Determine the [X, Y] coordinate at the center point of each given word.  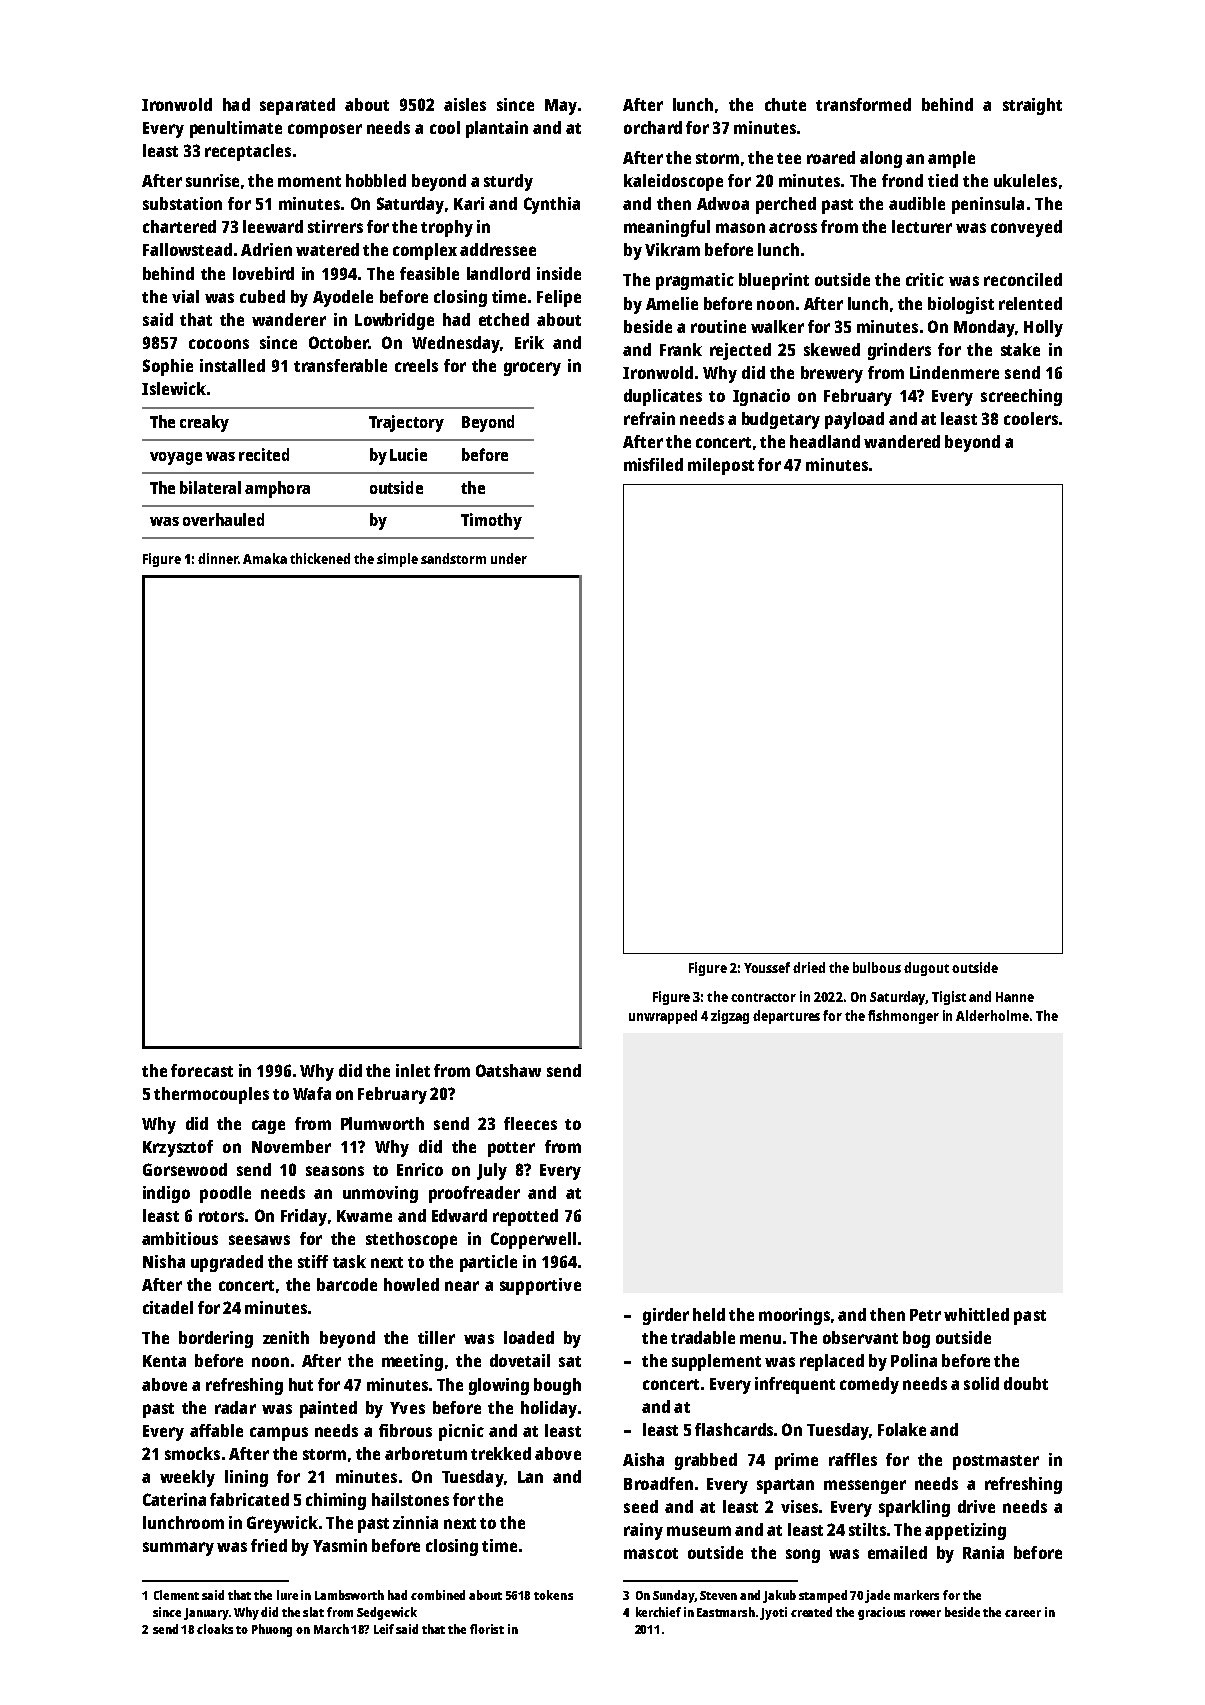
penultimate [236, 129]
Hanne [1015, 997]
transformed [863, 104]
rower [925, 1613]
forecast [202, 1070]
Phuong [272, 1630]
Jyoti [773, 1613]
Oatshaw [508, 1070]
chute [785, 104]
